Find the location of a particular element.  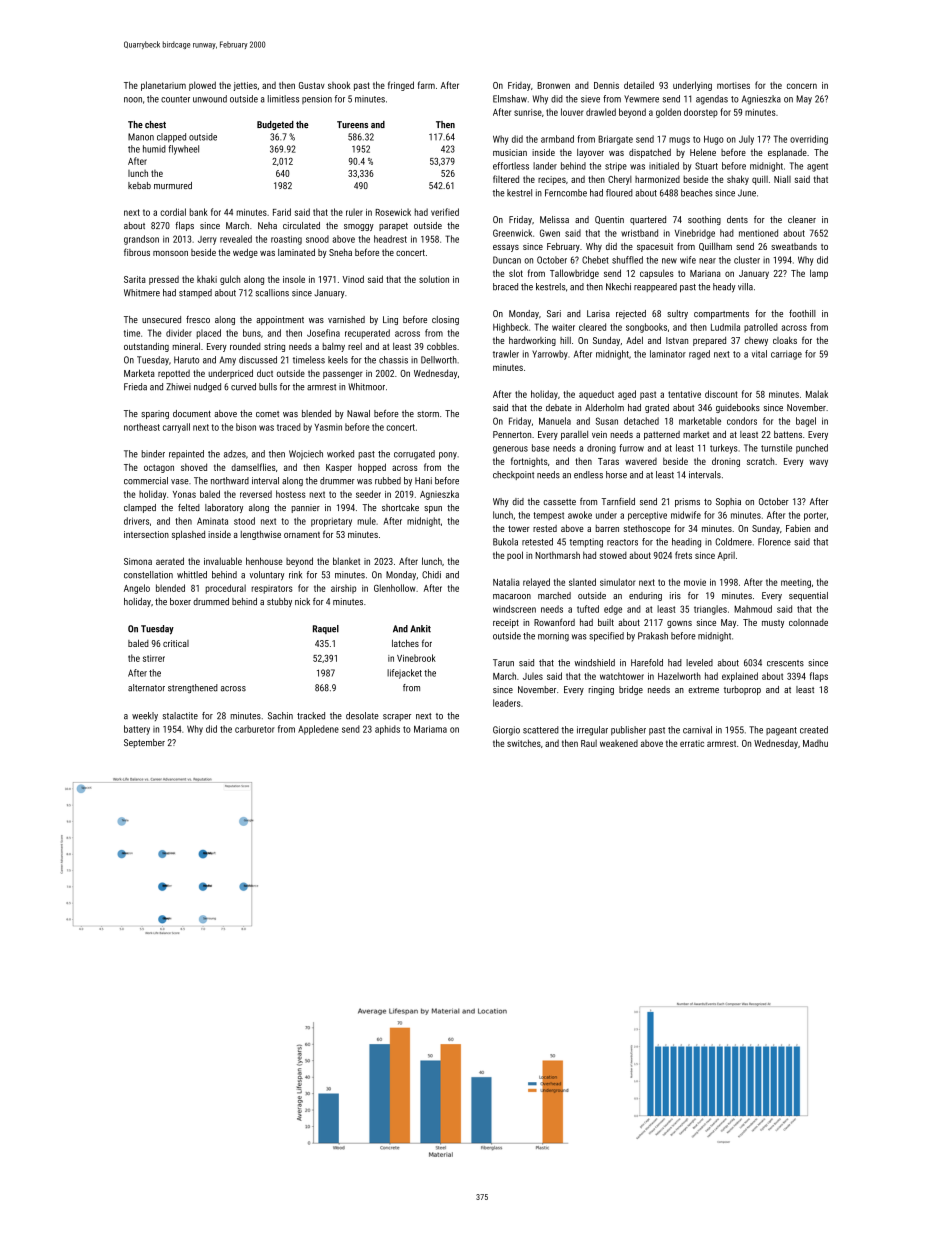

tracked is located at coordinates (311, 716).
